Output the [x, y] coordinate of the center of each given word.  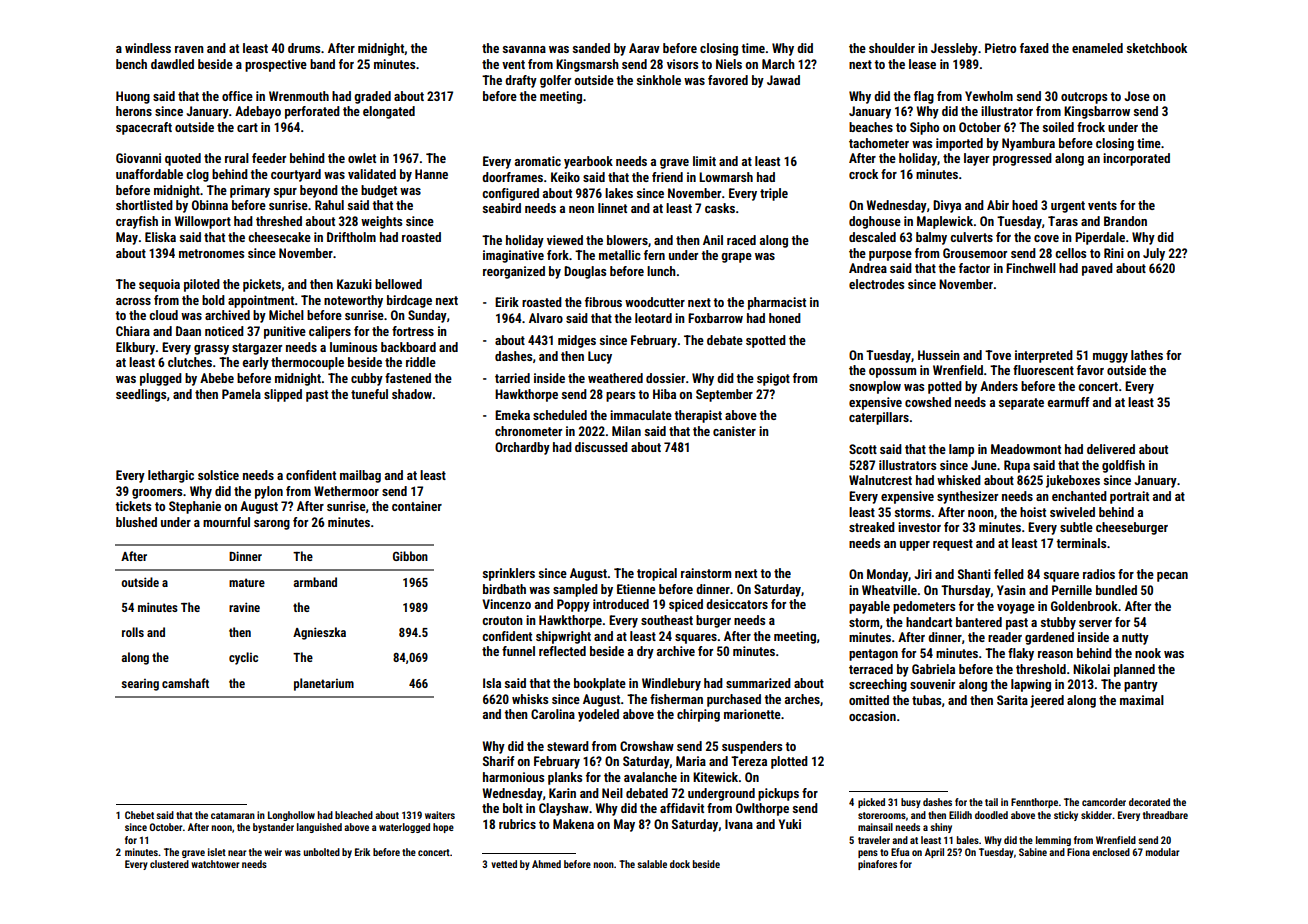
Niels [729, 64]
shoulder [892, 48]
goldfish [1123, 466]
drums [304, 48]
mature [247, 582]
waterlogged [404, 828]
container [417, 506]
